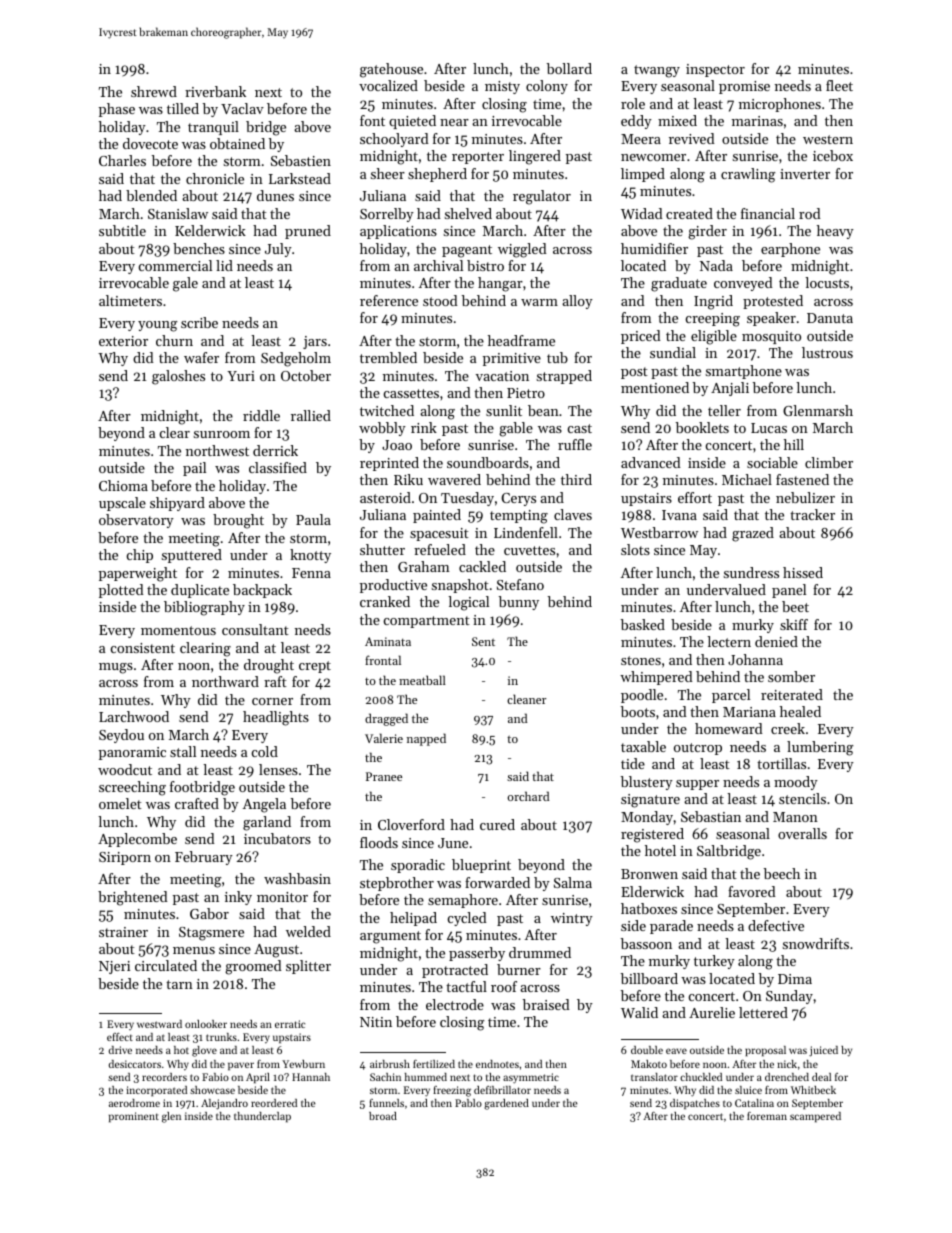 The width and height of the screenshot is (952, 1233). I want to click on crawling, so click(748, 175).
